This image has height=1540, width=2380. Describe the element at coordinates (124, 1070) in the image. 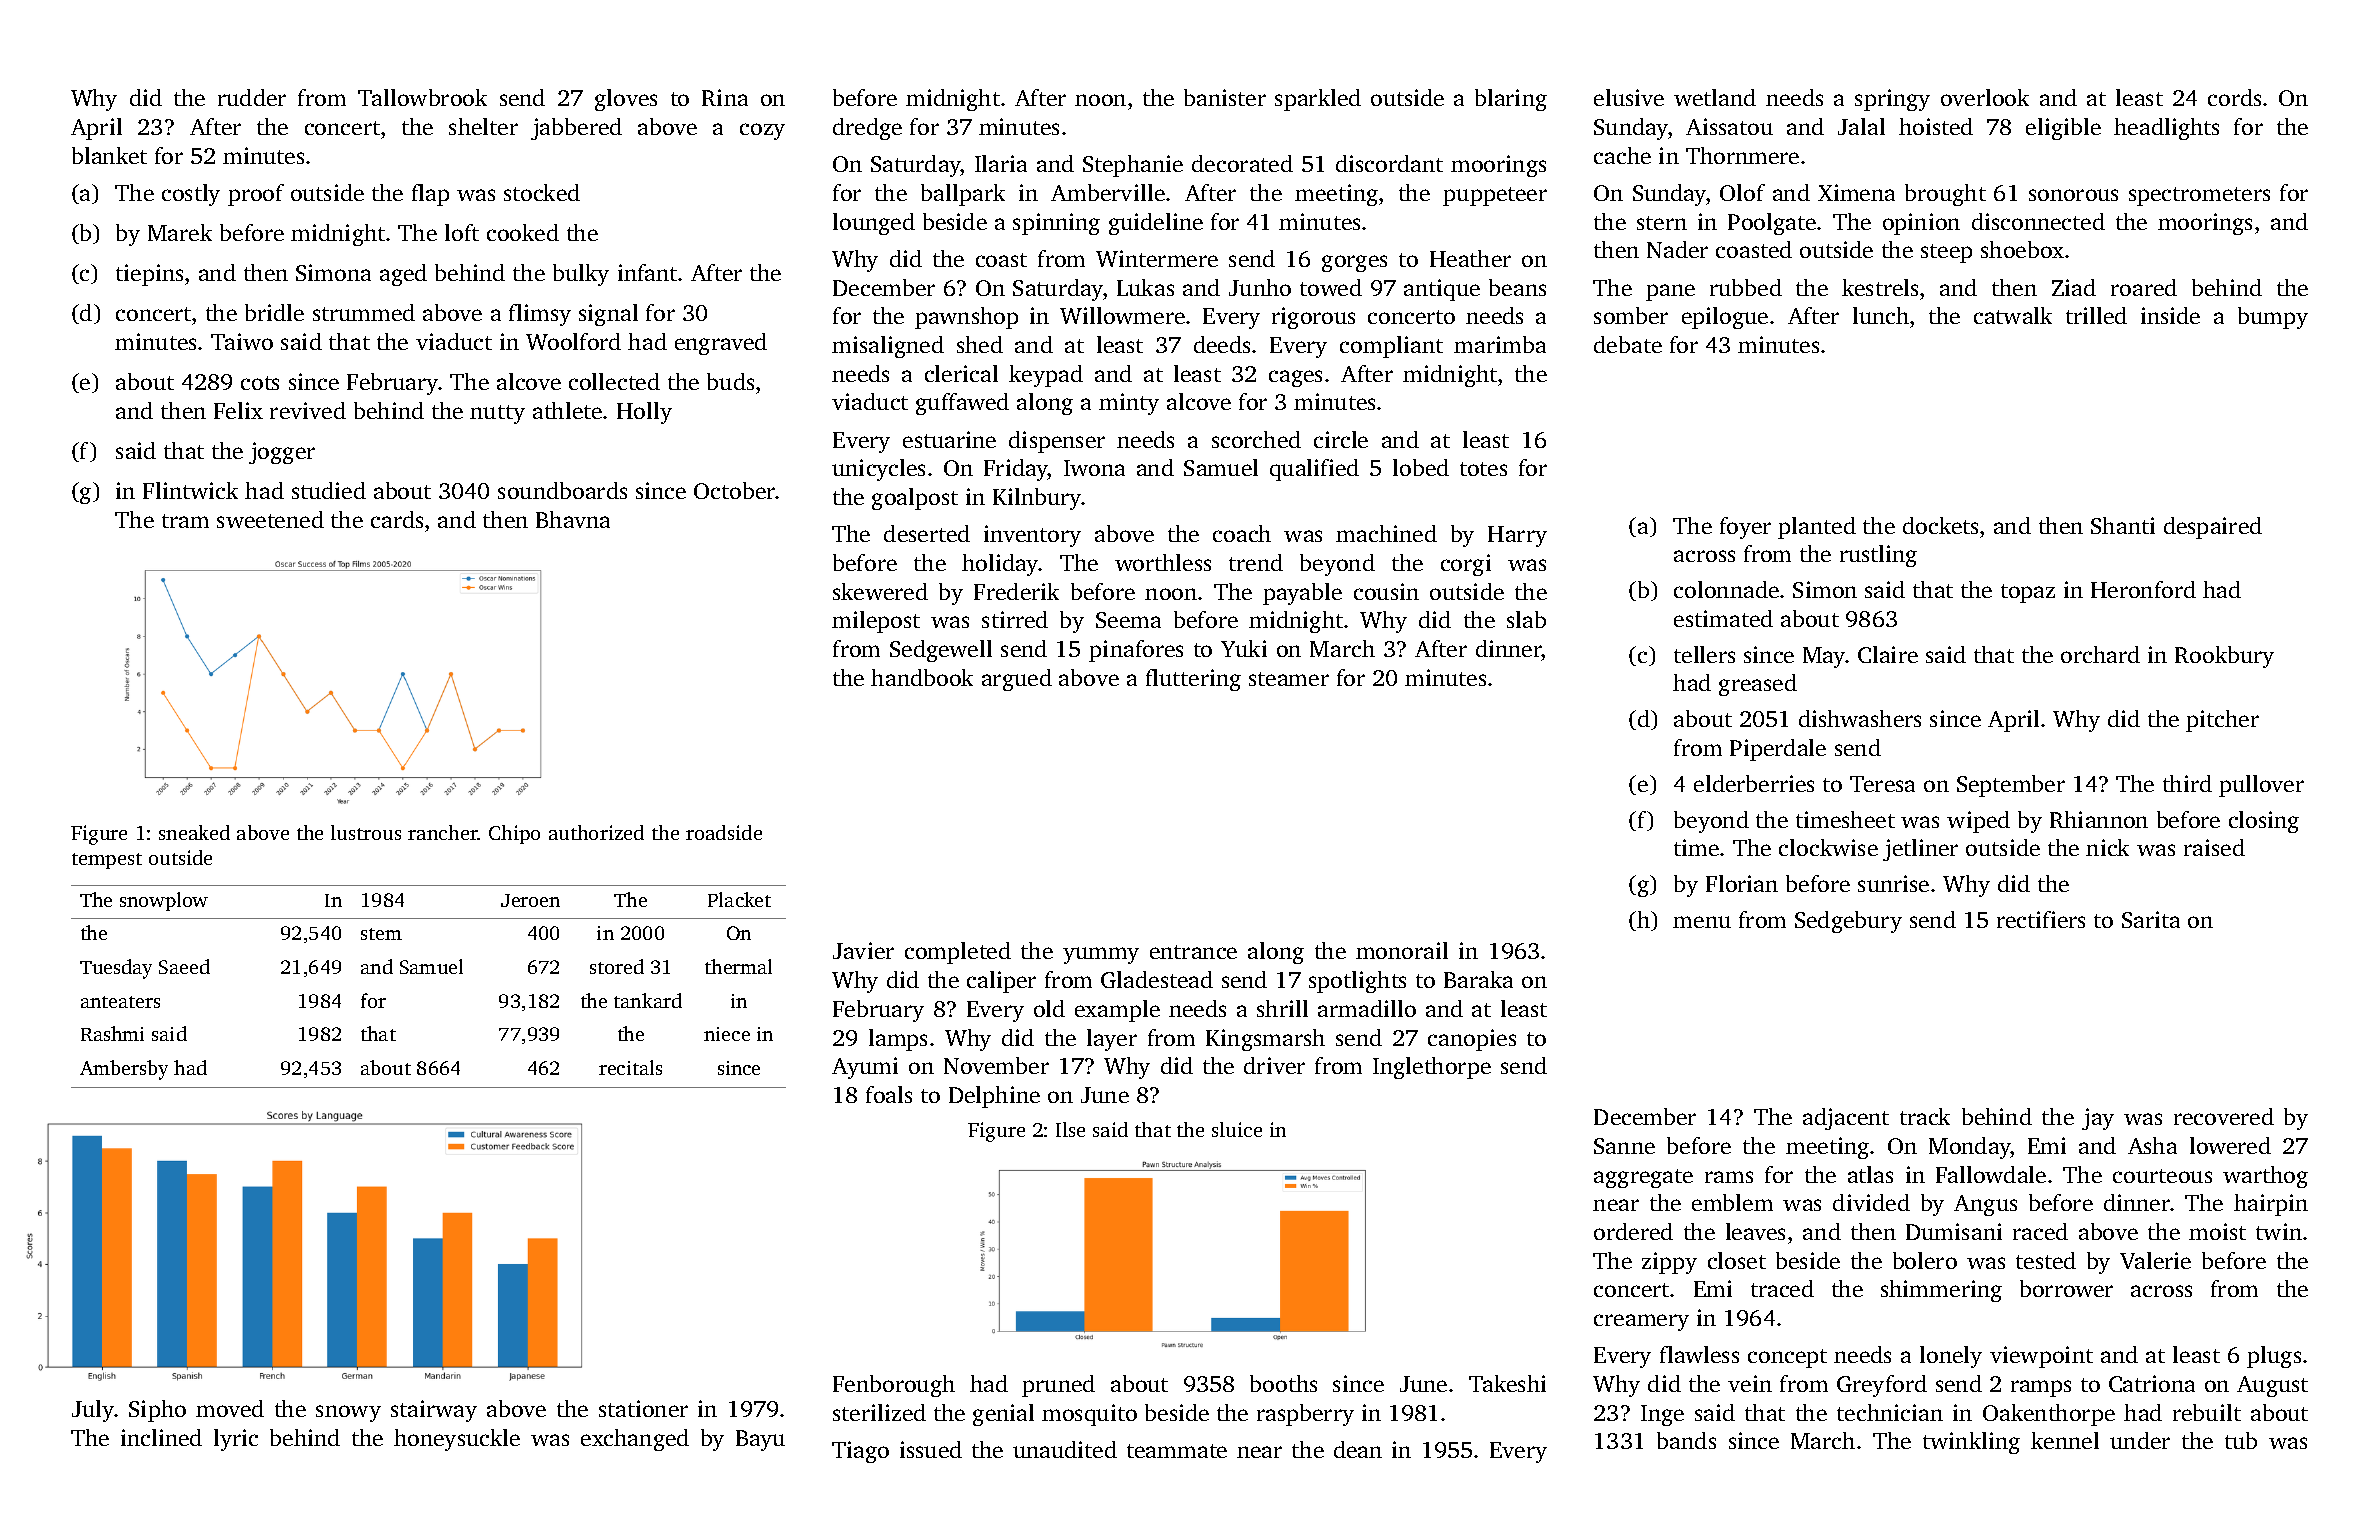

I see `Ambersby` at that location.
